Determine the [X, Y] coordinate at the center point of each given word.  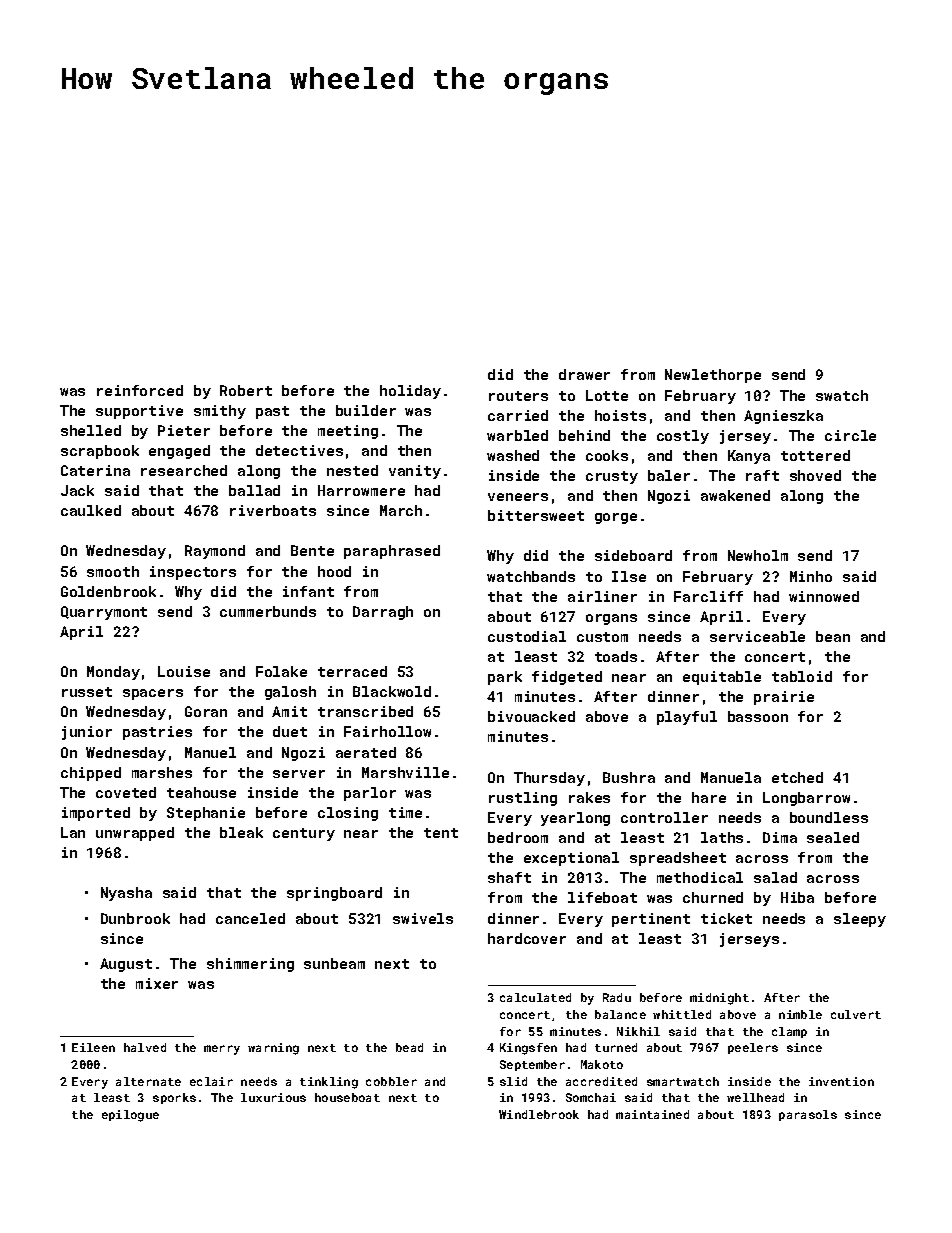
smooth [113, 571]
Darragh [383, 613]
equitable [722, 678]
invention [841, 1081]
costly [683, 437]
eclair [211, 1081]
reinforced [140, 390]
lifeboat [602, 897]
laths [722, 837]
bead [409, 1047]
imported [96, 814]
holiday [410, 392]
